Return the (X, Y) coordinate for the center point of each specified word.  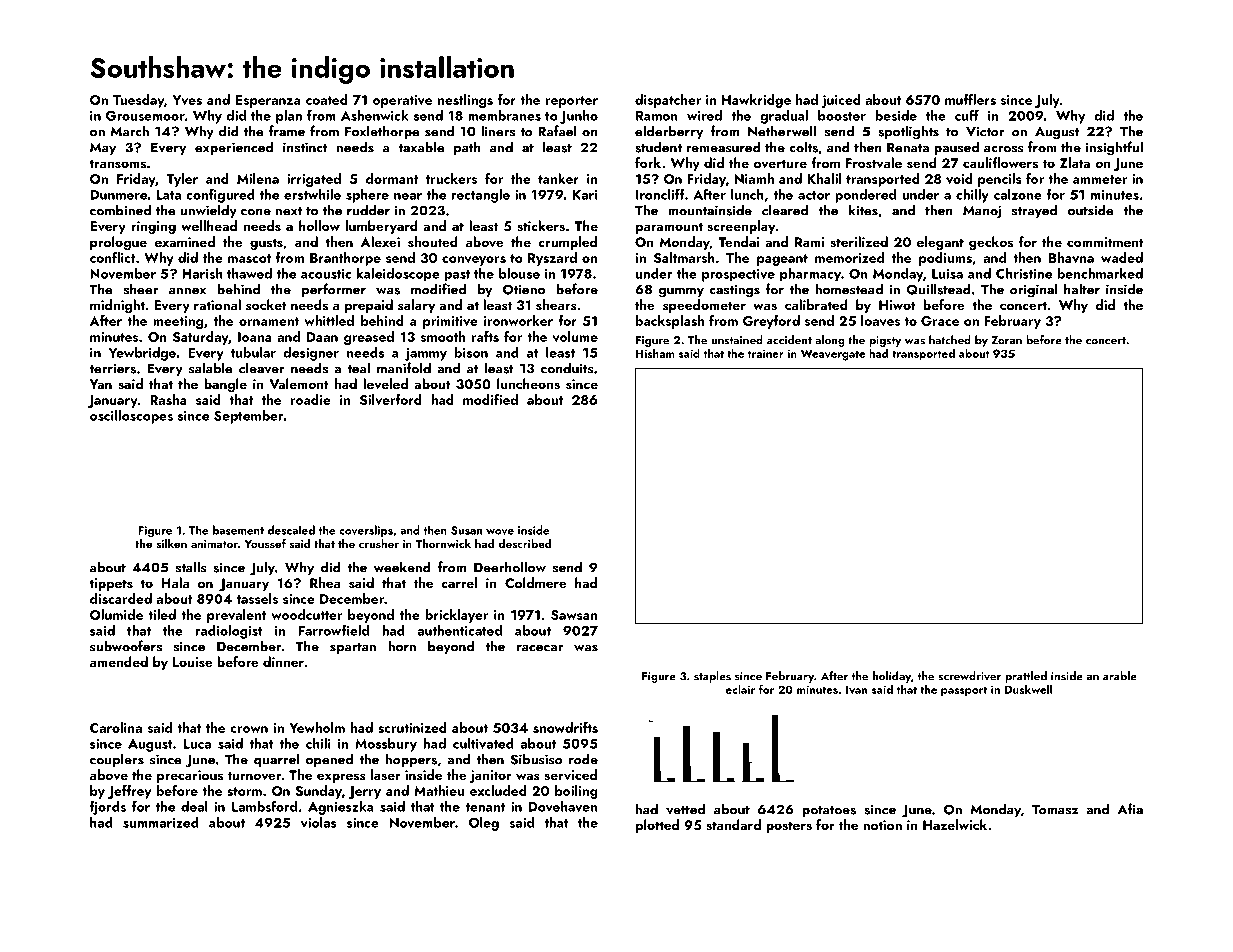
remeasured (724, 147)
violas (318, 822)
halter (1082, 289)
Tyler (182, 180)
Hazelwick (955, 824)
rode (583, 759)
